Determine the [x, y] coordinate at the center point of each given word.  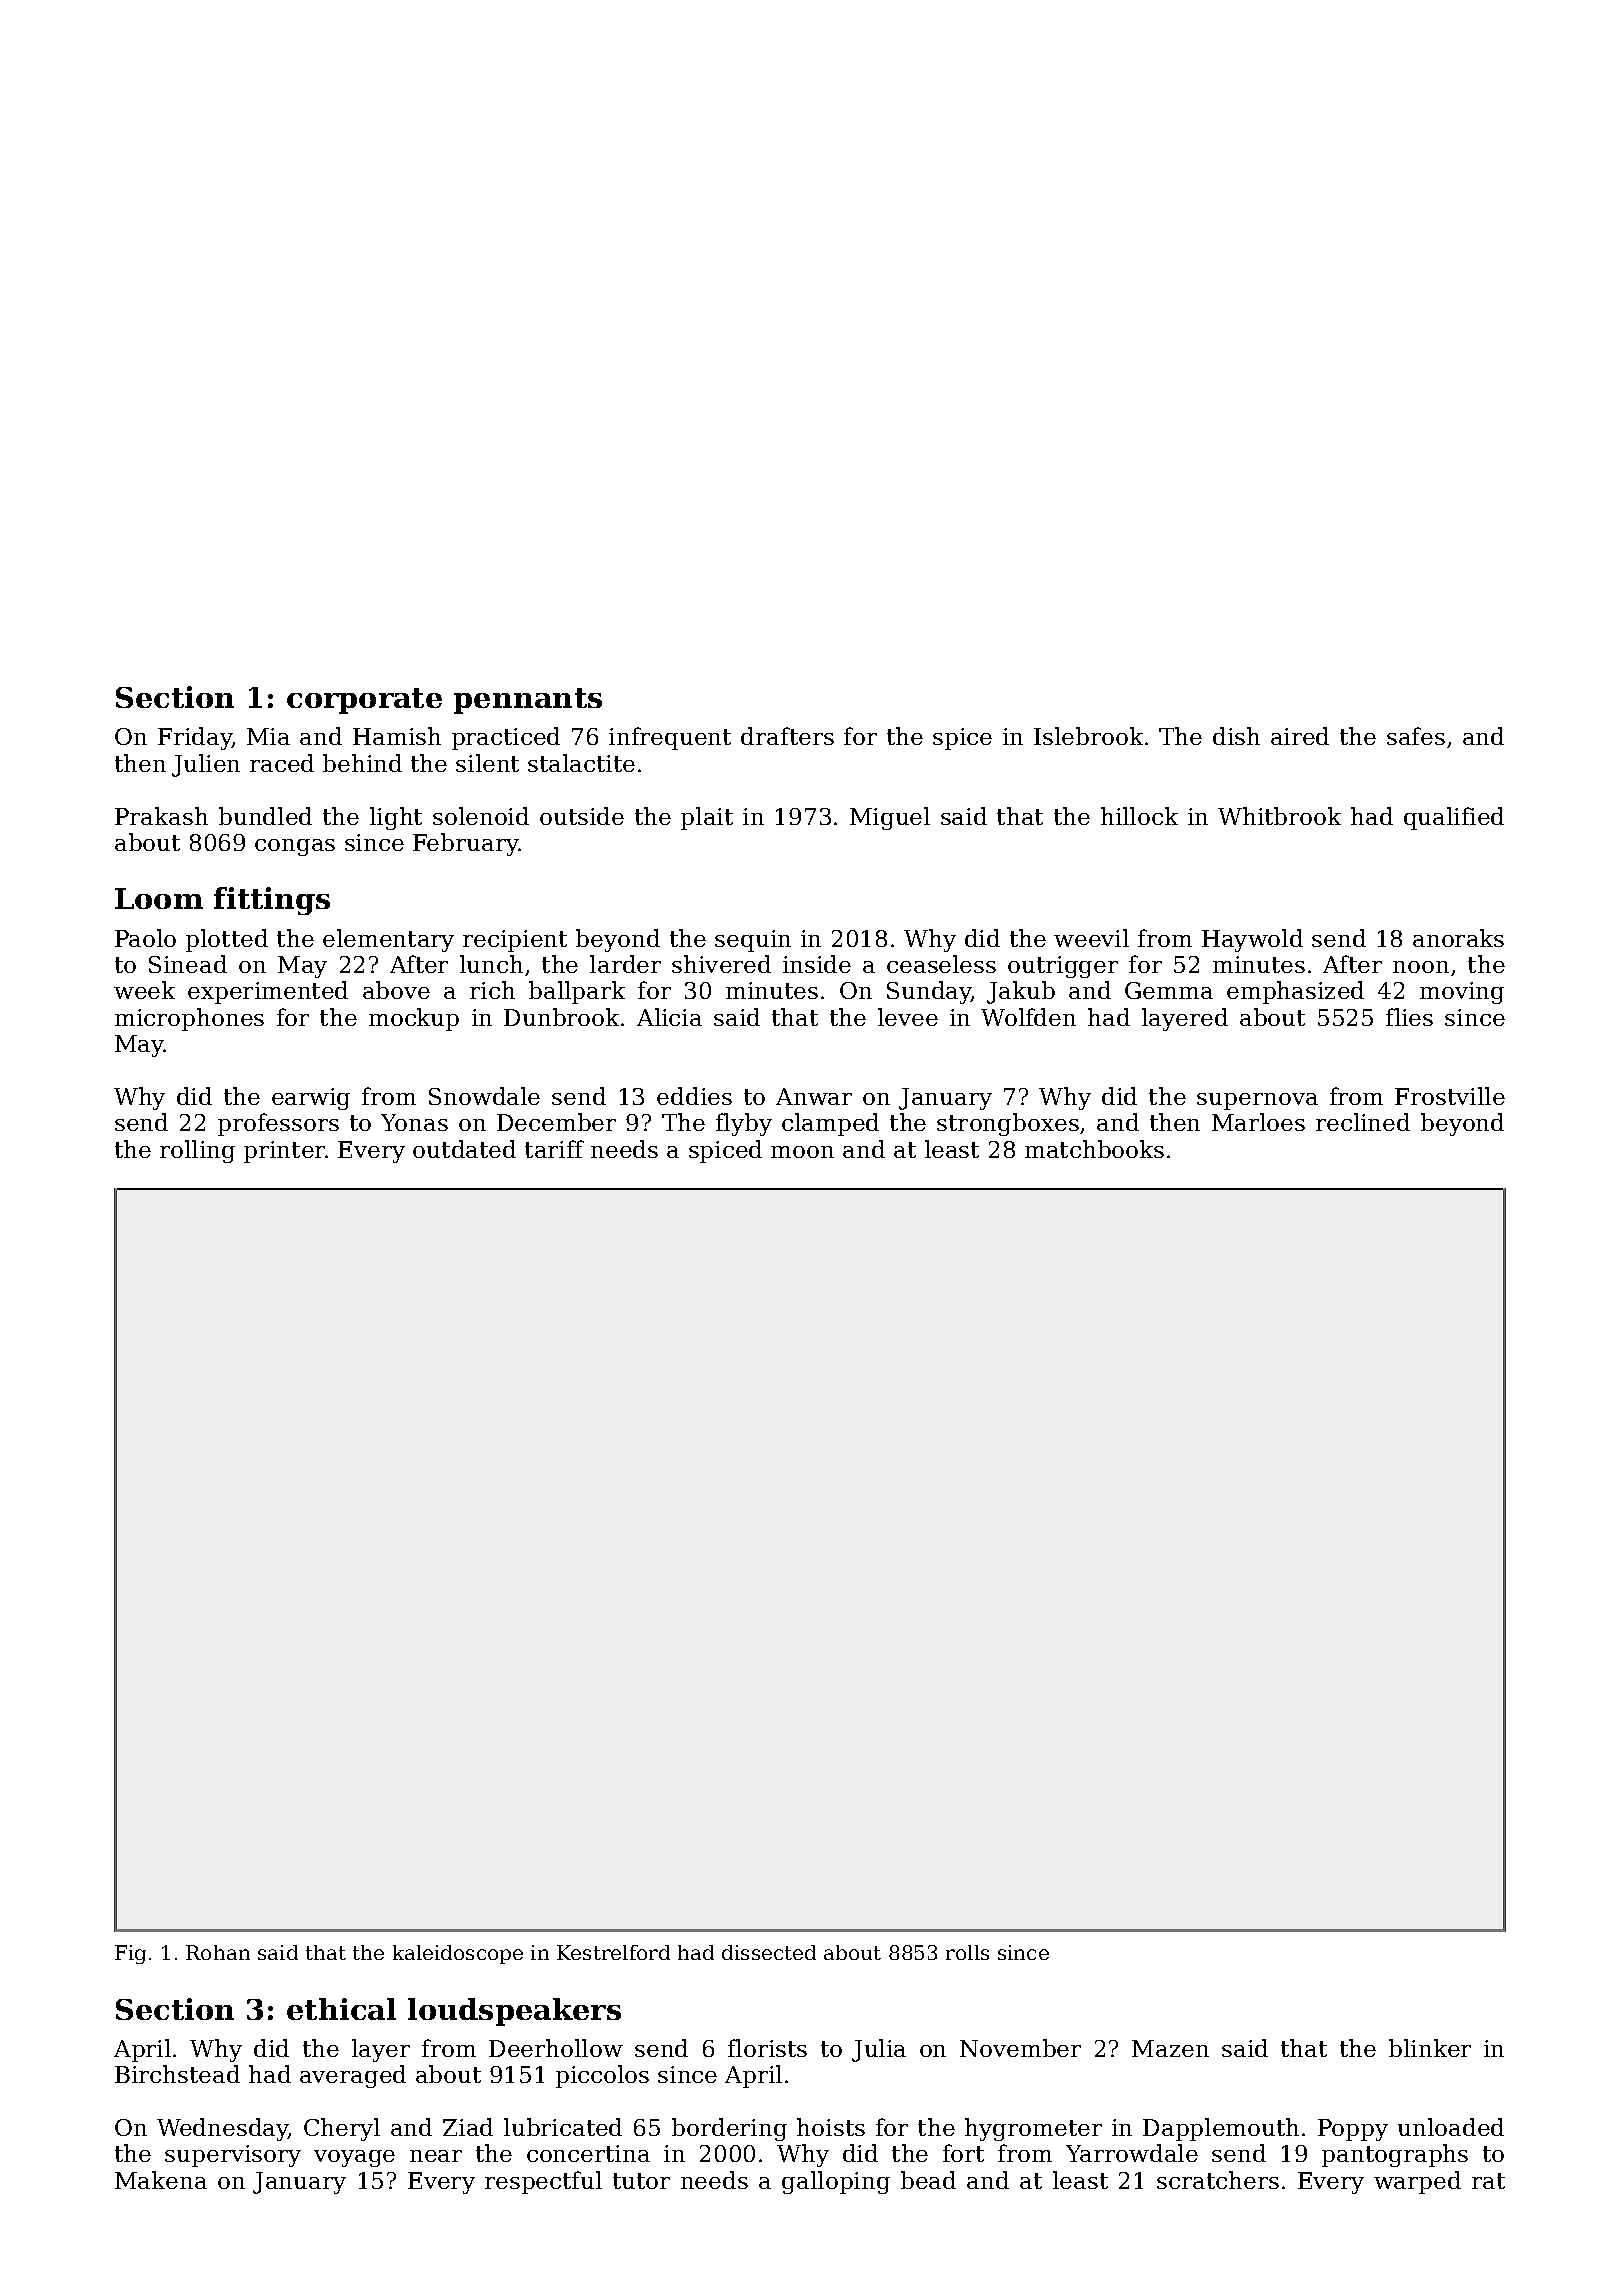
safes [1416, 736]
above [396, 990]
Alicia [669, 1017]
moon [802, 1152]
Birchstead [177, 2074]
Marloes [1258, 1122]
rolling [197, 1151]
